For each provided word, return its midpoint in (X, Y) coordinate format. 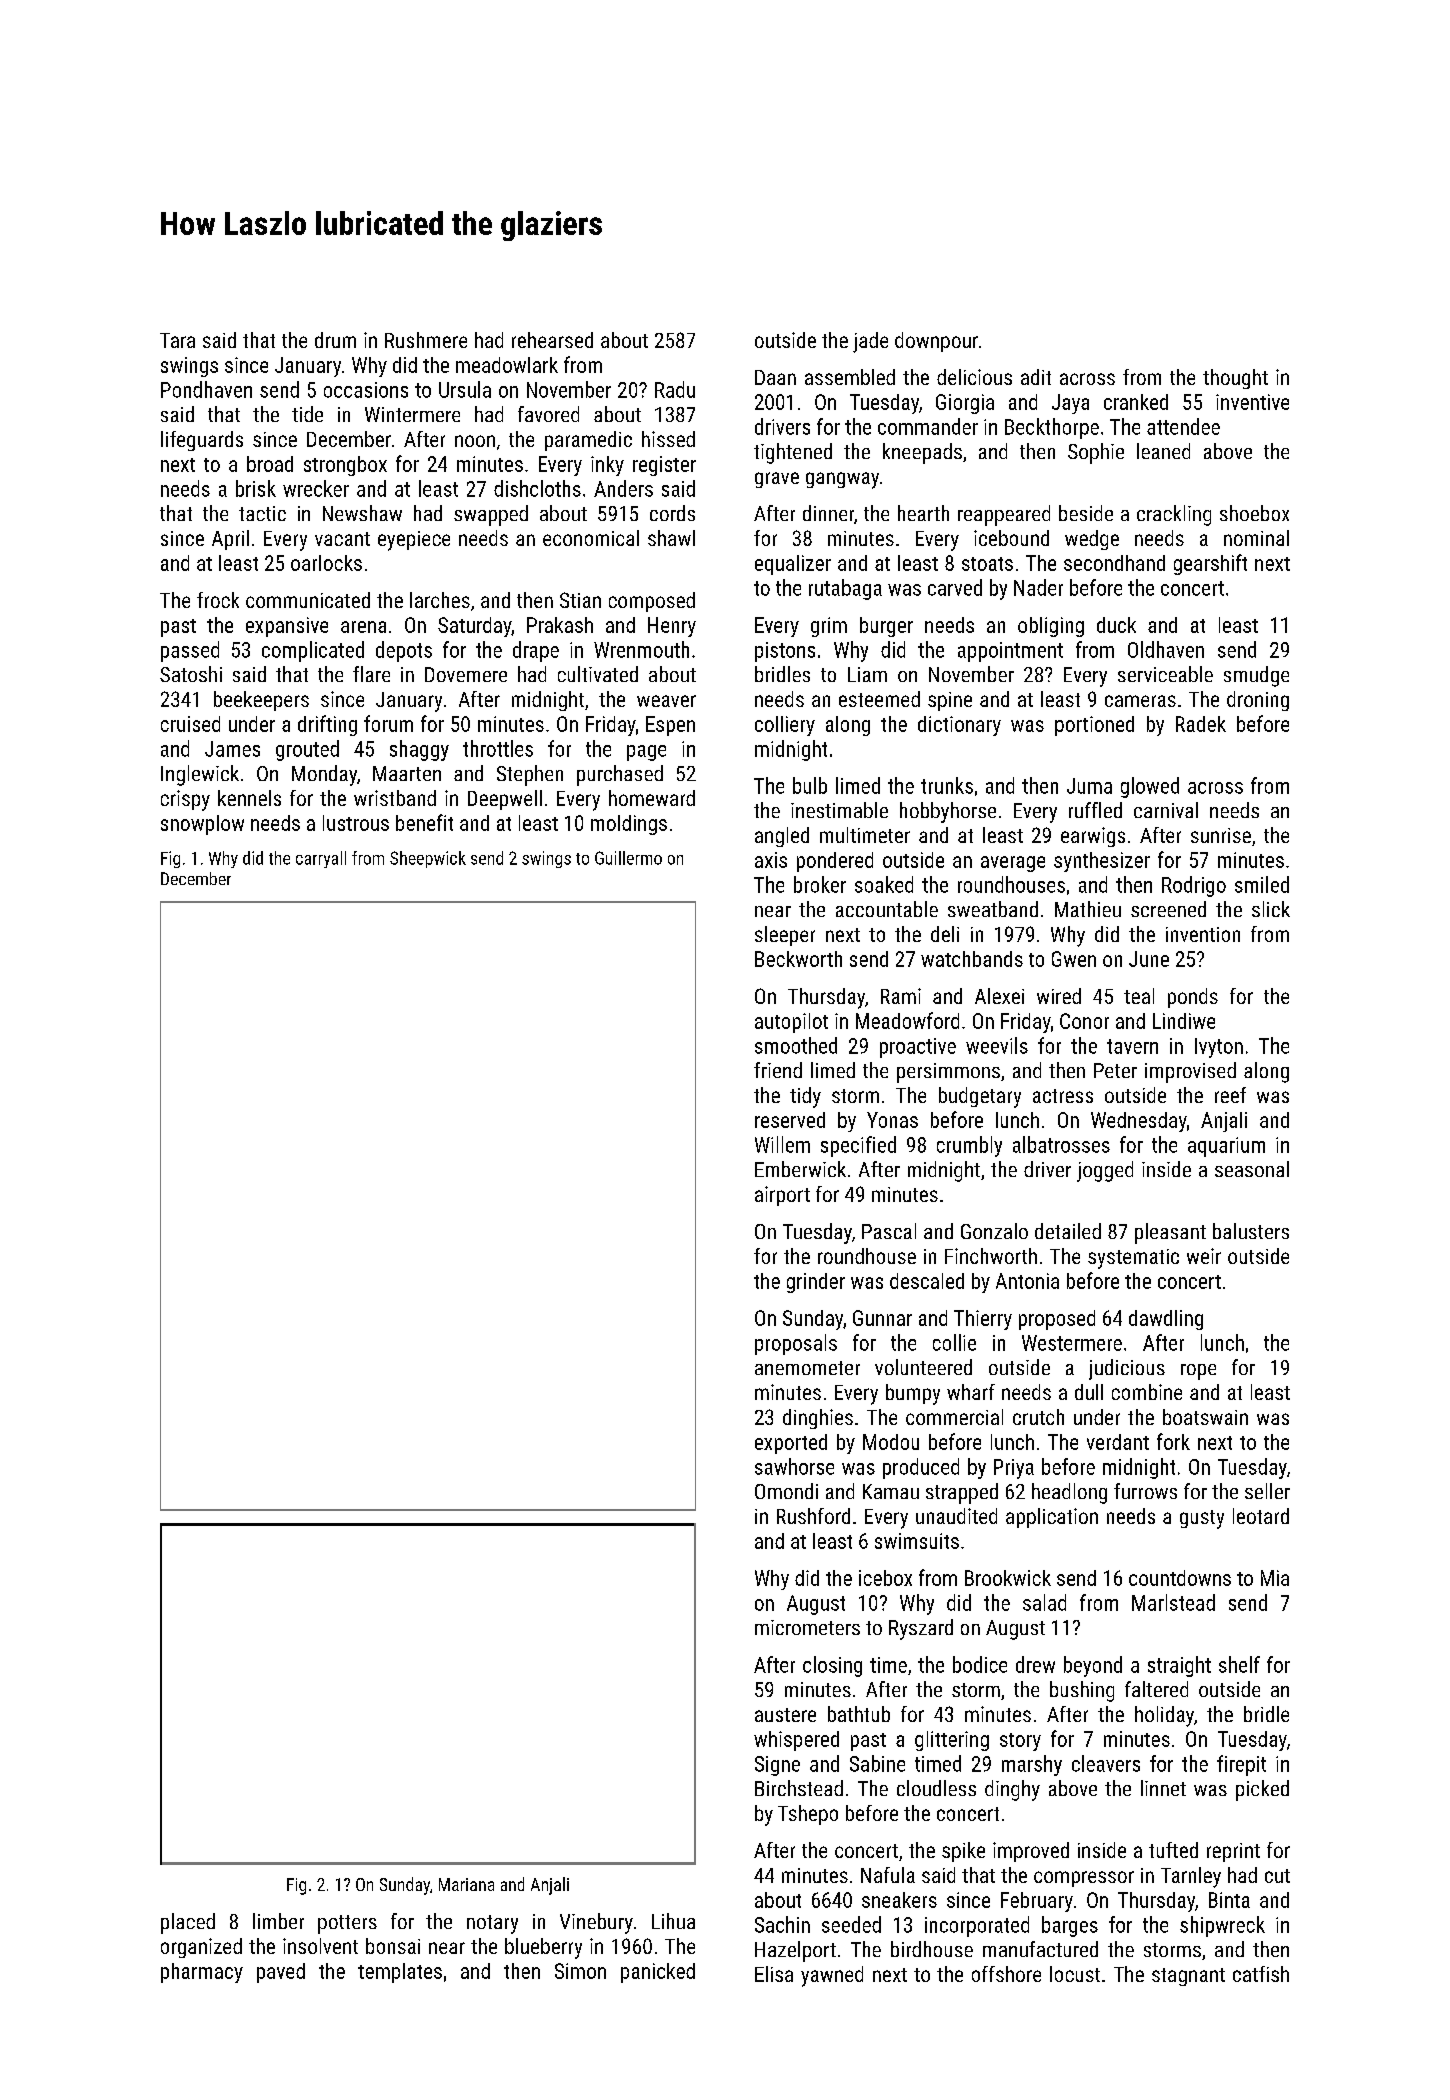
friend (778, 1070)
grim (829, 627)
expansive (287, 627)
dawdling (1166, 1320)
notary (492, 1924)
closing (832, 1666)
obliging (1051, 627)
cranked (1136, 402)
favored (548, 414)
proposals (796, 1344)
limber (278, 1921)
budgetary (980, 1097)
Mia (1275, 1578)
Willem (782, 1144)
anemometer (807, 1368)
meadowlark (507, 365)
